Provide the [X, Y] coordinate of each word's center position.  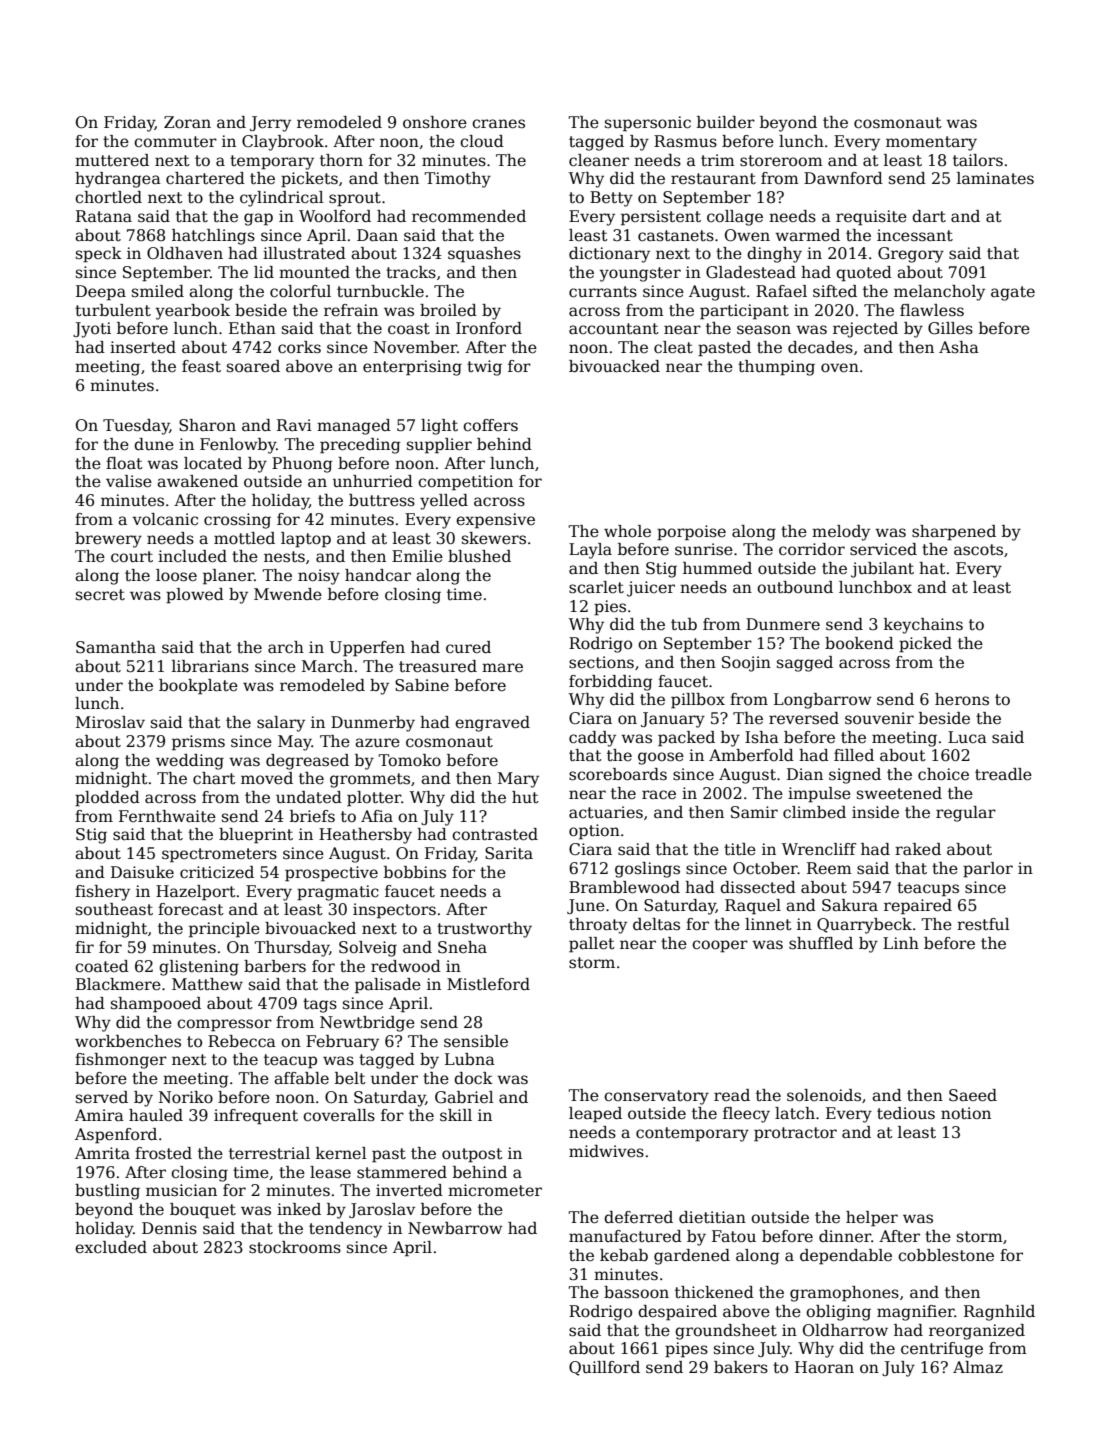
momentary [931, 143]
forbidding [610, 683]
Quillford [604, 1368]
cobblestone [946, 1255]
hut [525, 797]
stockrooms [295, 1247]
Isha [762, 737]
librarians [210, 666]
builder [726, 122]
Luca [967, 737]
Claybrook [283, 143]
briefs [312, 816]
